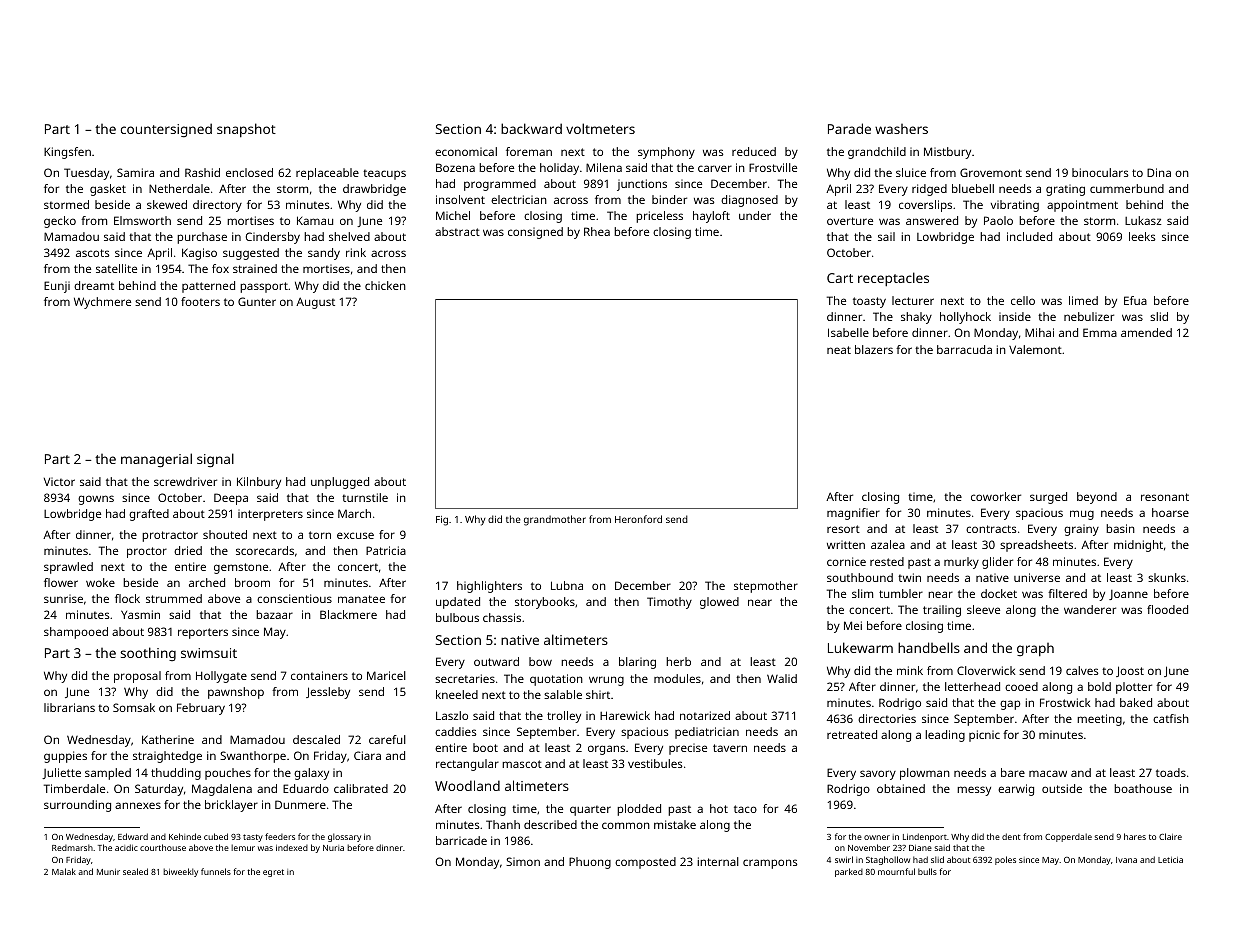  What do you see at coordinates (600, 128) in the screenshot?
I see `voltmeters` at bounding box center [600, 128].
